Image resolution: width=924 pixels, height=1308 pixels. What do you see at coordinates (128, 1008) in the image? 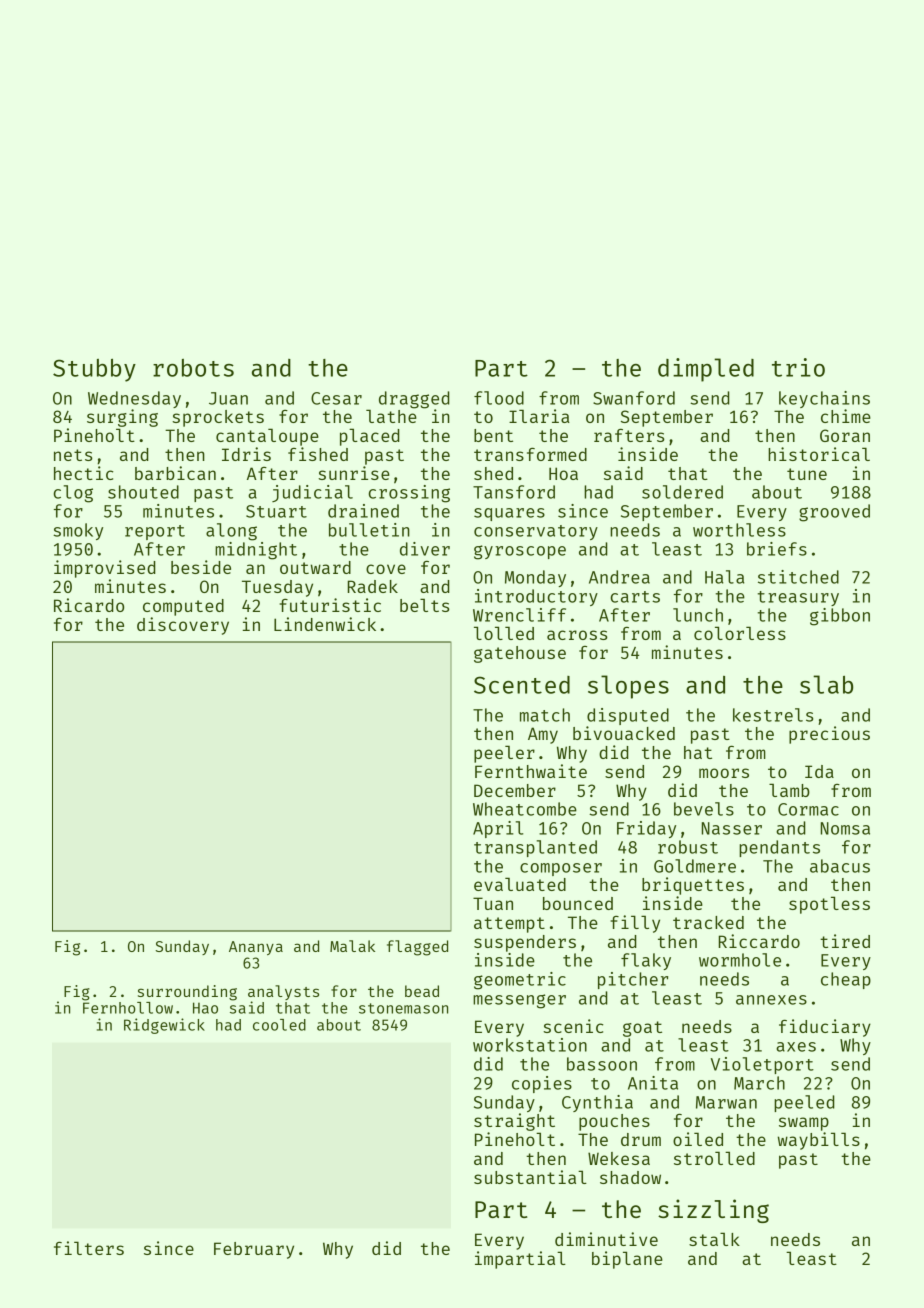
I see `Fernhollow` at bounding box center [128, 1008].
